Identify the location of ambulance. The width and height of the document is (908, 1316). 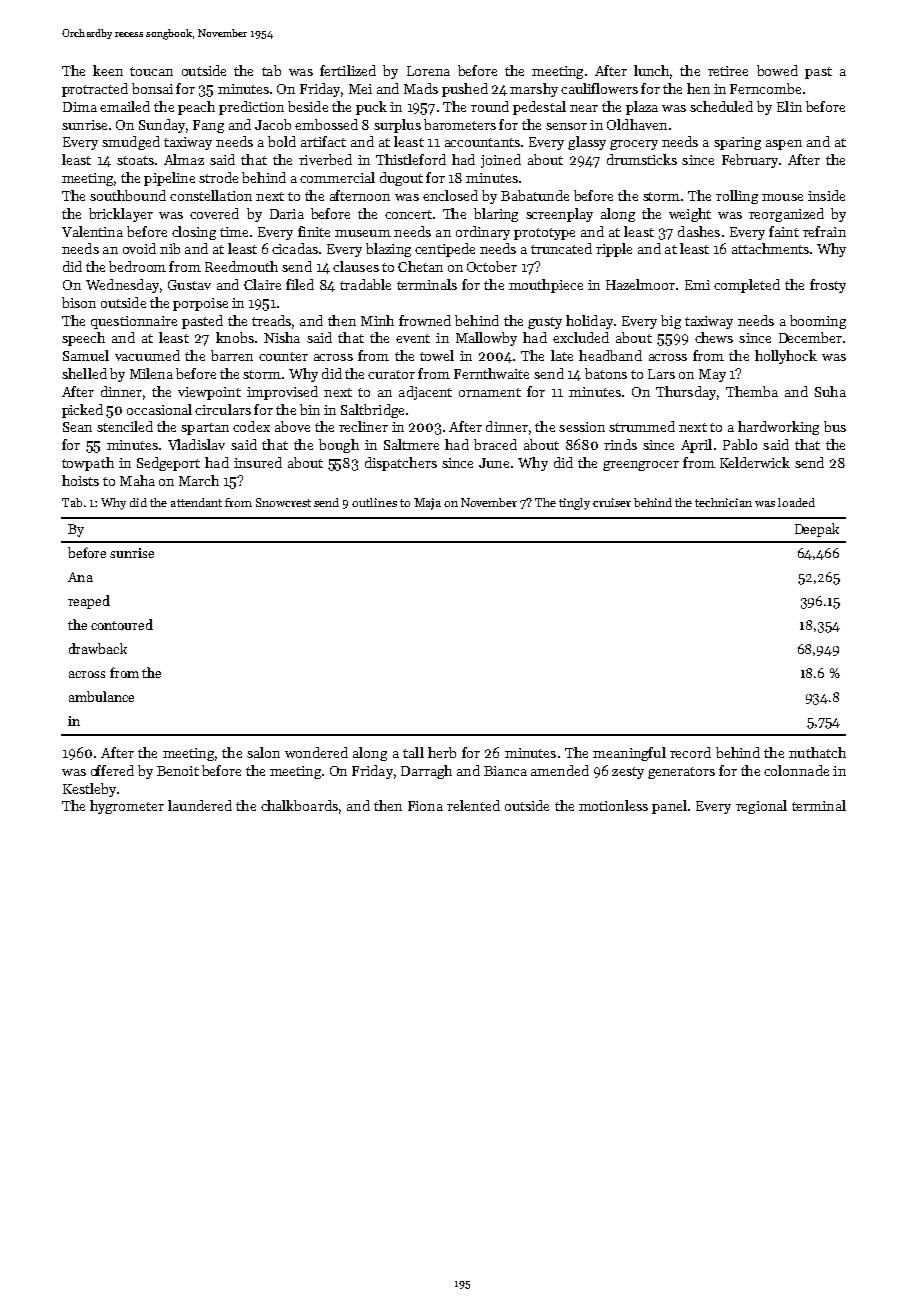
(101, 696).
